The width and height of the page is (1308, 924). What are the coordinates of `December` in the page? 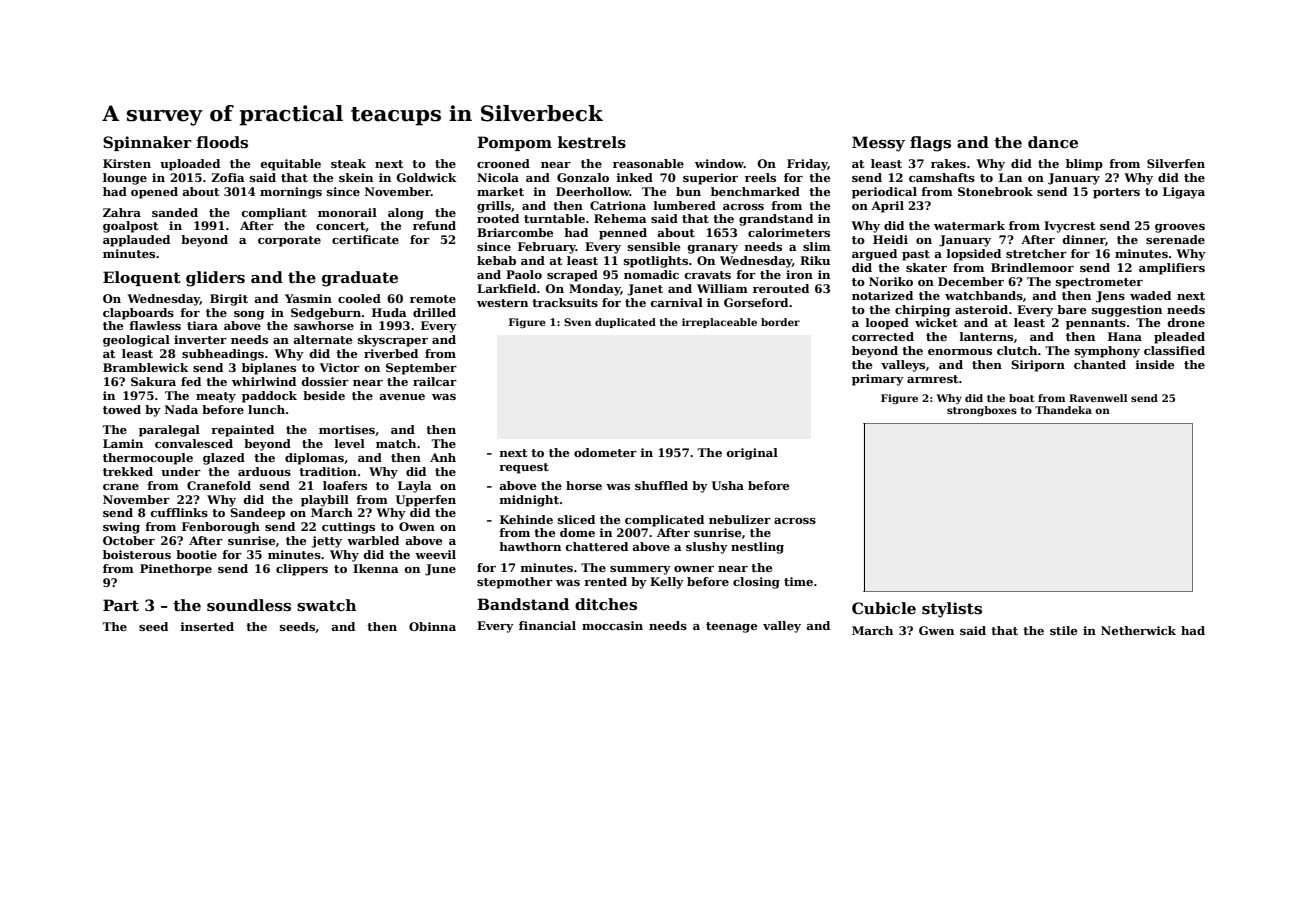 It's located at (971, 281).
